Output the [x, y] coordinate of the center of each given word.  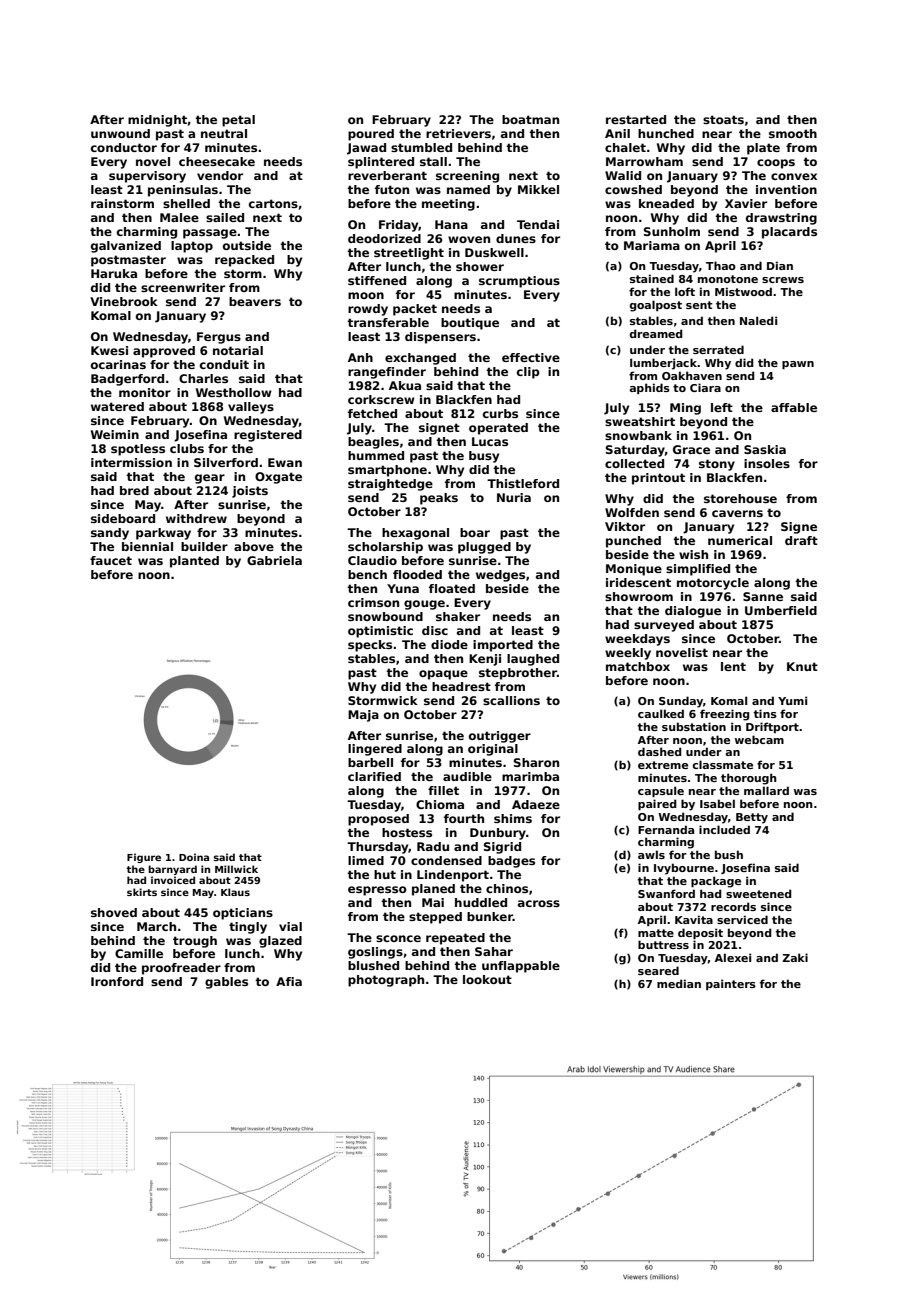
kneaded [666, 203]
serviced [742, 919]
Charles [203, 378]
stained [652, 278]
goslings [375, 953]
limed [366, 860]
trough [195, 942]
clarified [374, 776]
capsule [661, 791]
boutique [470, 324]
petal [238, 121]
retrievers [458, 133]
